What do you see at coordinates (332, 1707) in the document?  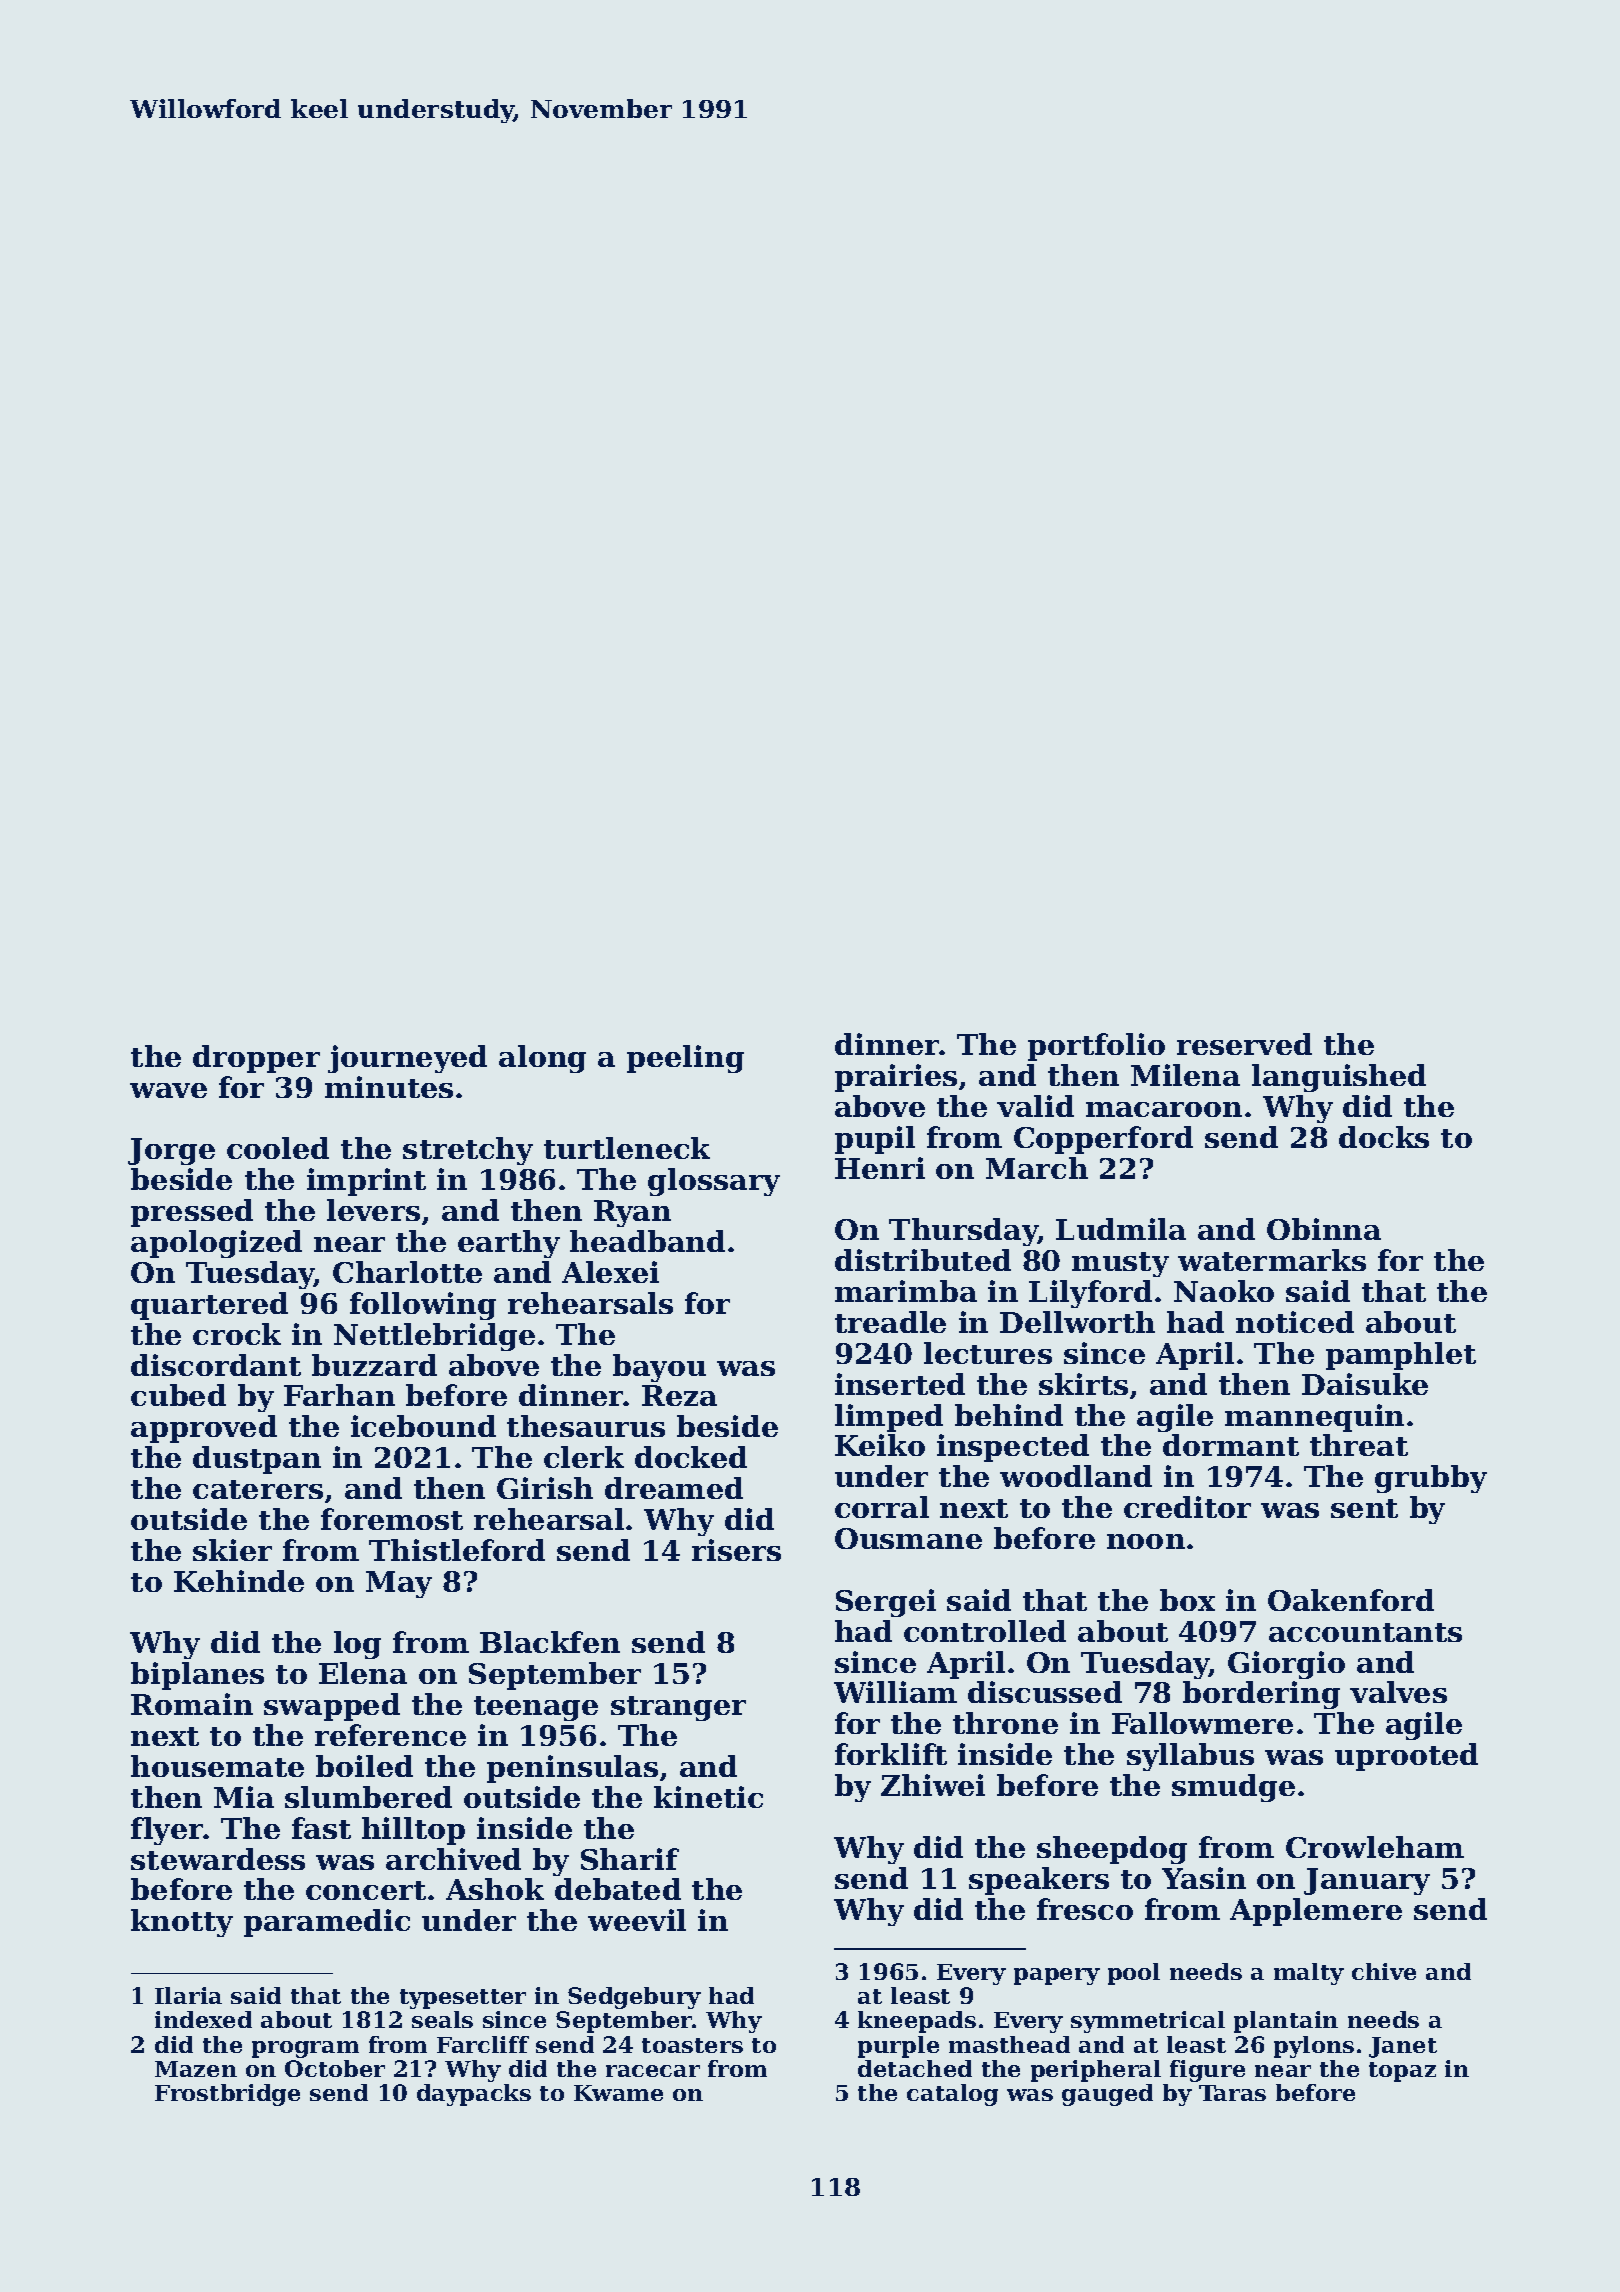 I see `swapped` at bounding box center [332, 1707].
